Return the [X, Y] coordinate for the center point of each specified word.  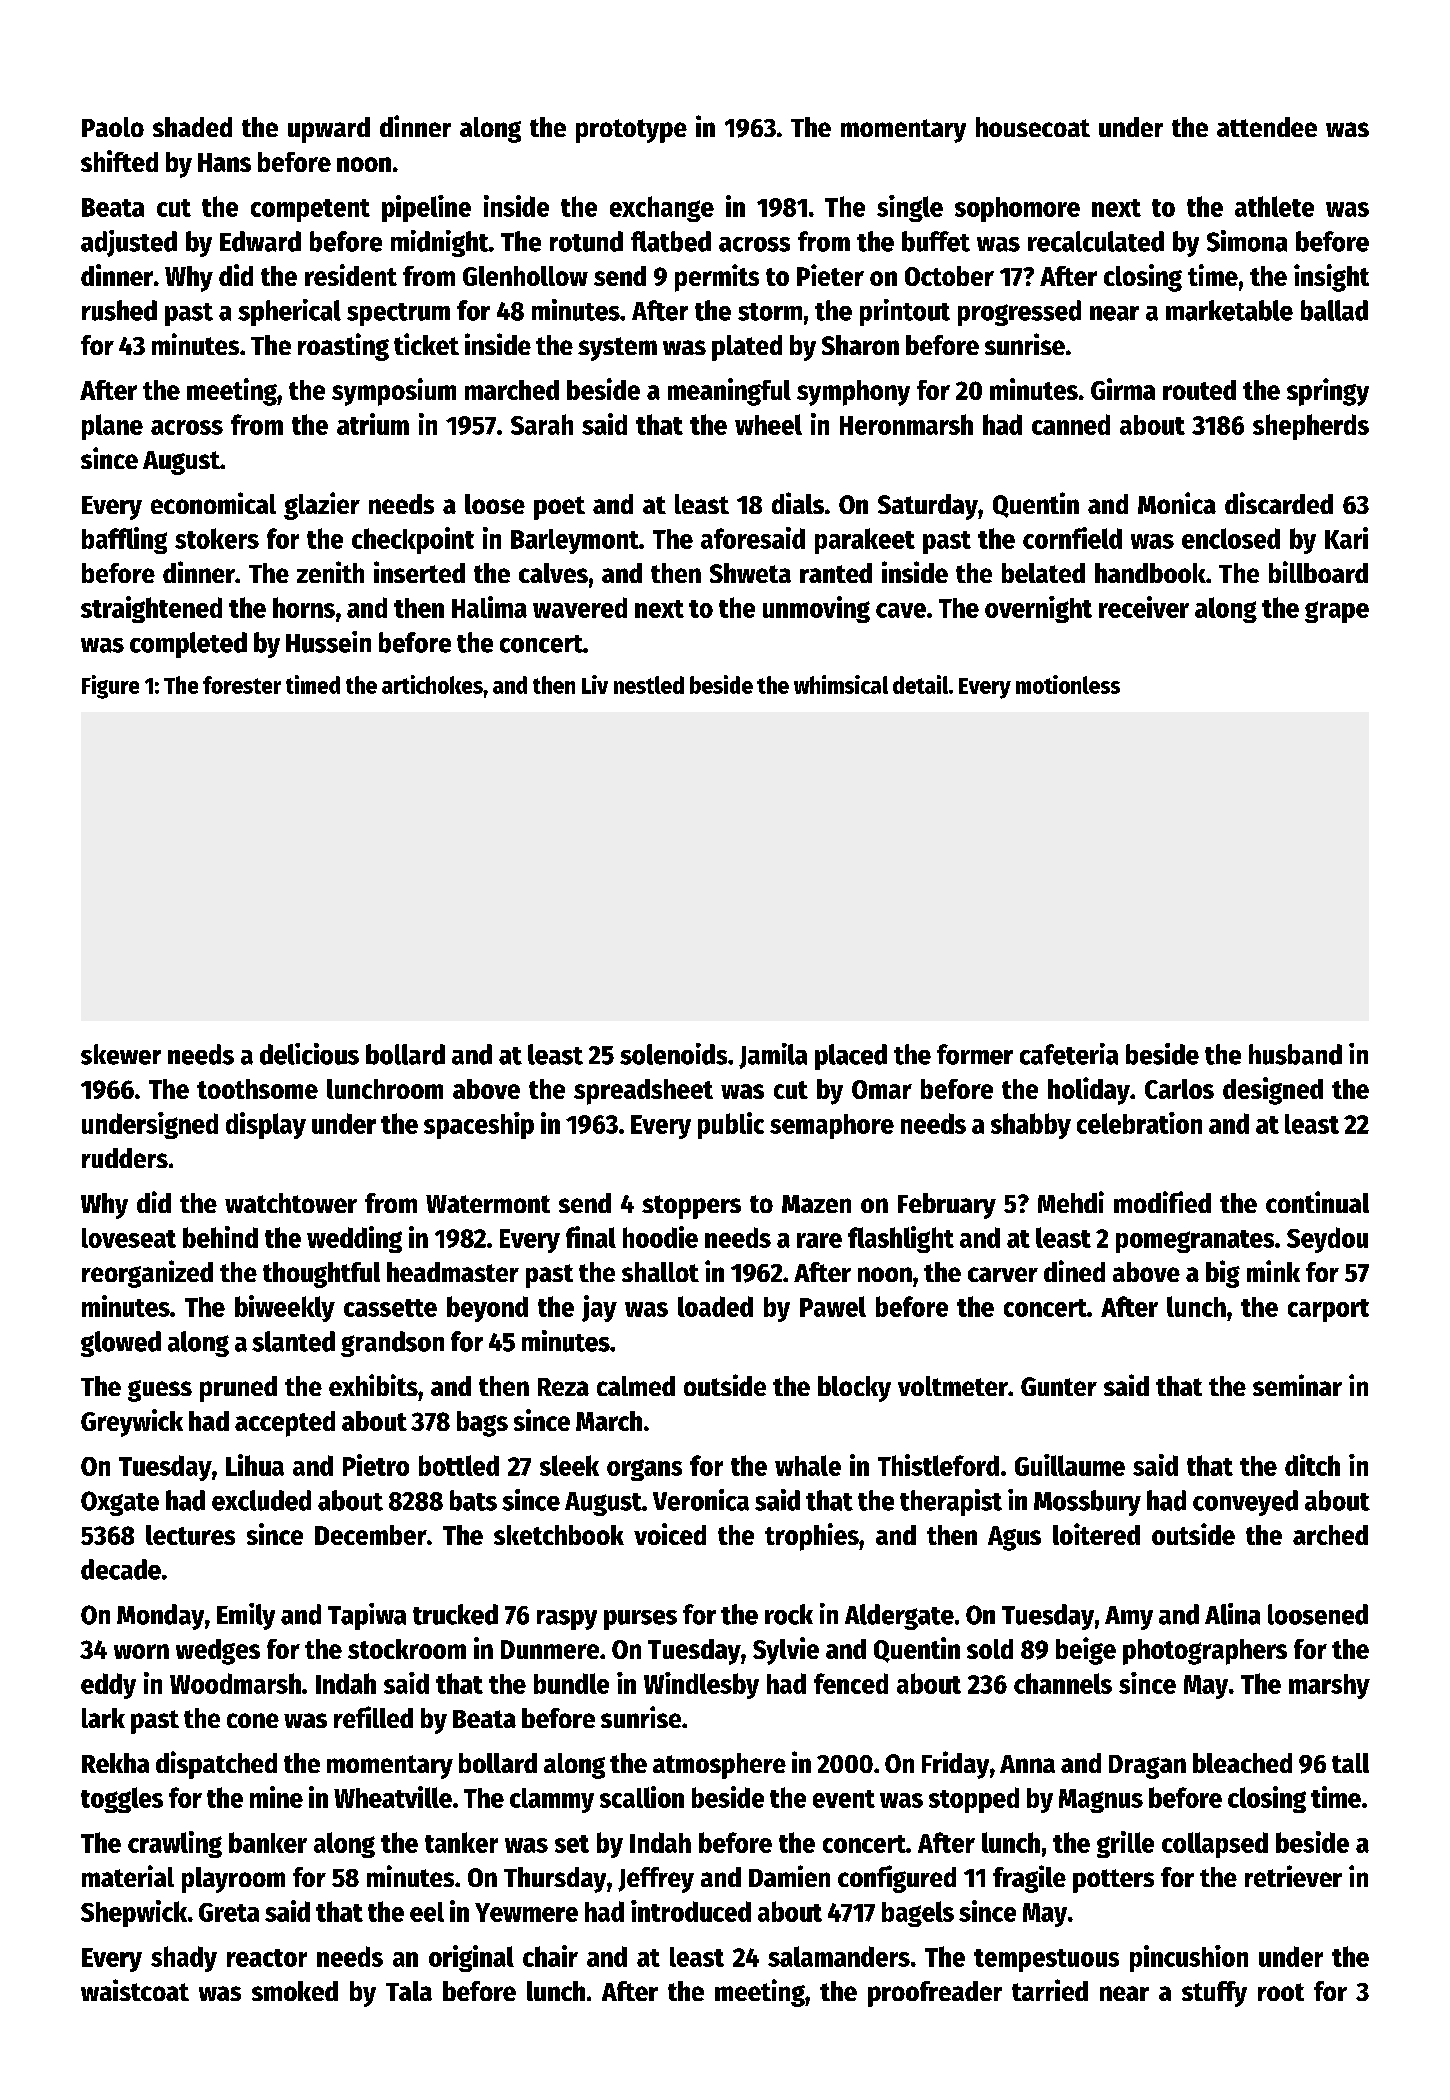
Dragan [1147, 1767]
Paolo [113, 127]
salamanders [839, 1956]
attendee [1267, 127]
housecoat [1033, 127]
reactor [267, 1958]
